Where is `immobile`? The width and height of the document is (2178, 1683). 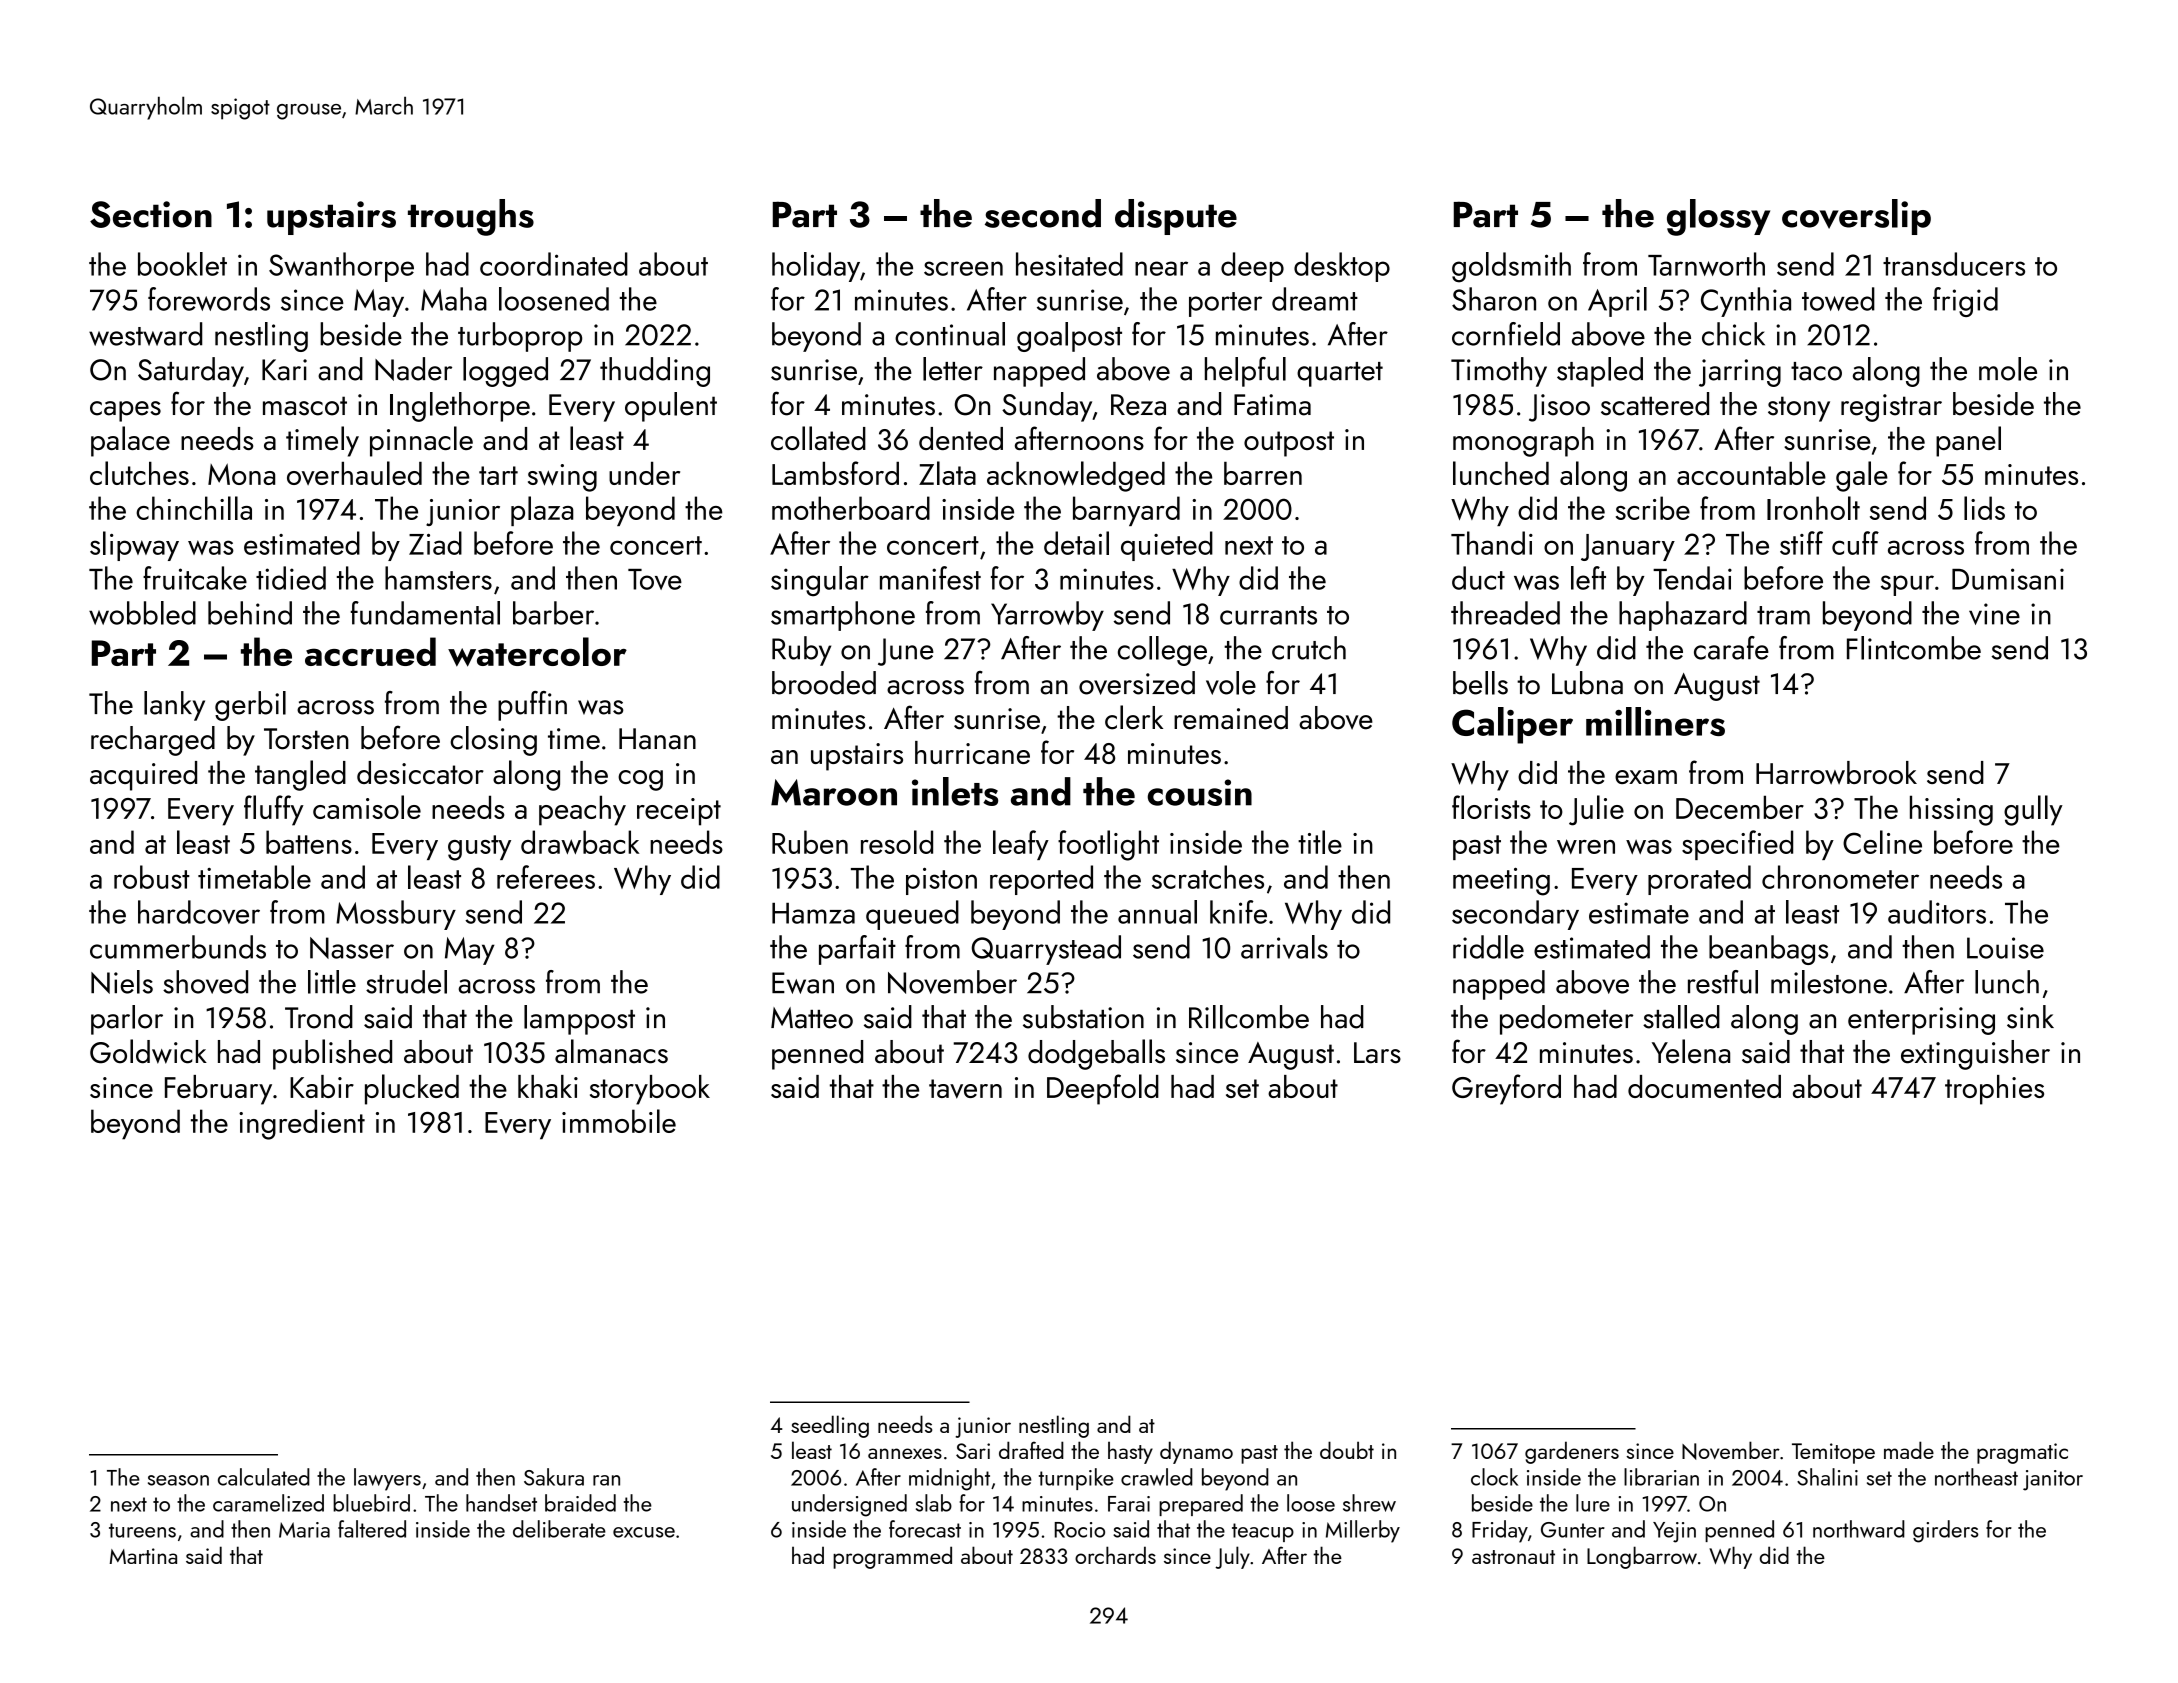
immobile is located at coordinates (619, 1121).
